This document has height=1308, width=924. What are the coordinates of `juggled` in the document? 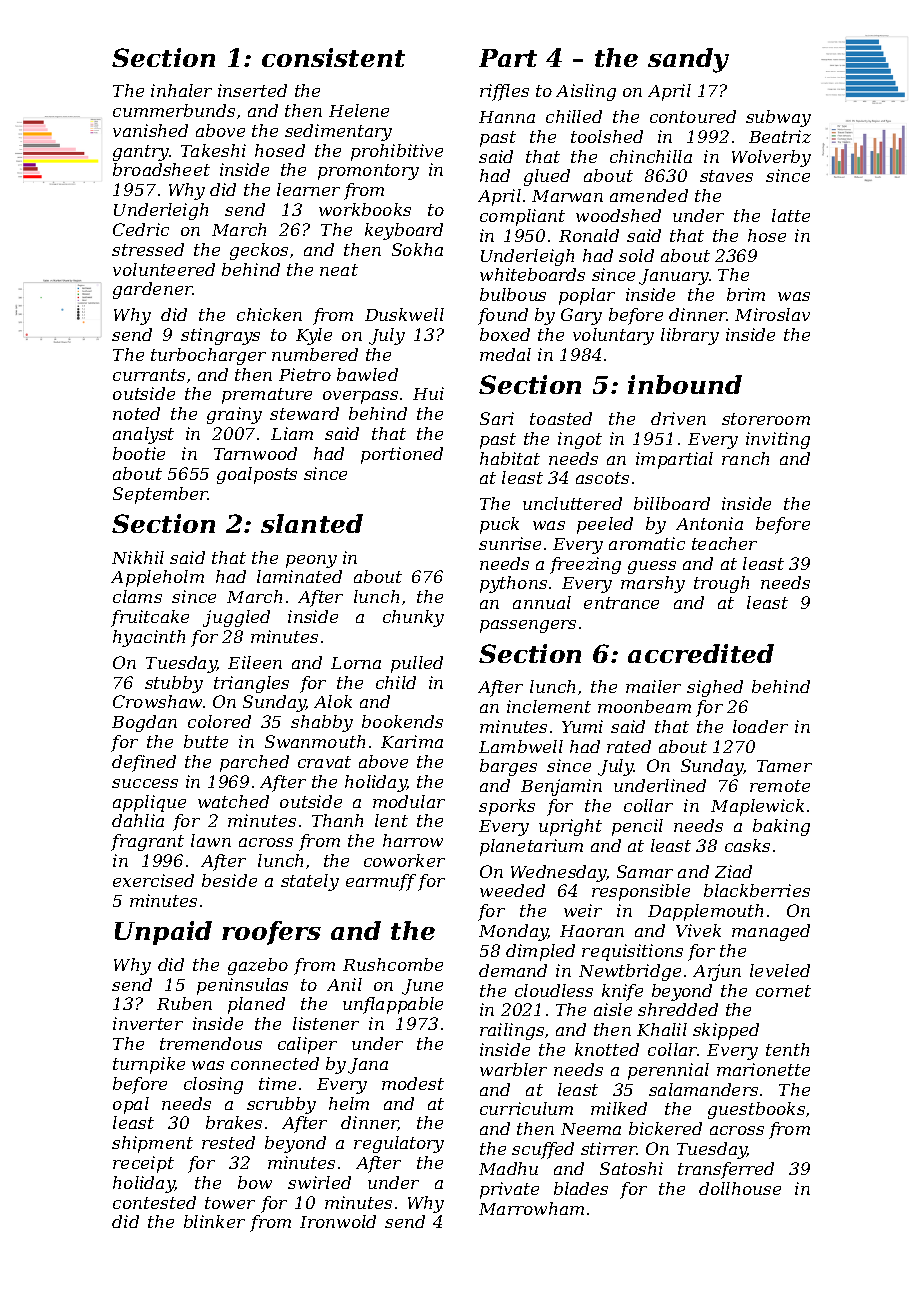 It's located at (236, 618).
